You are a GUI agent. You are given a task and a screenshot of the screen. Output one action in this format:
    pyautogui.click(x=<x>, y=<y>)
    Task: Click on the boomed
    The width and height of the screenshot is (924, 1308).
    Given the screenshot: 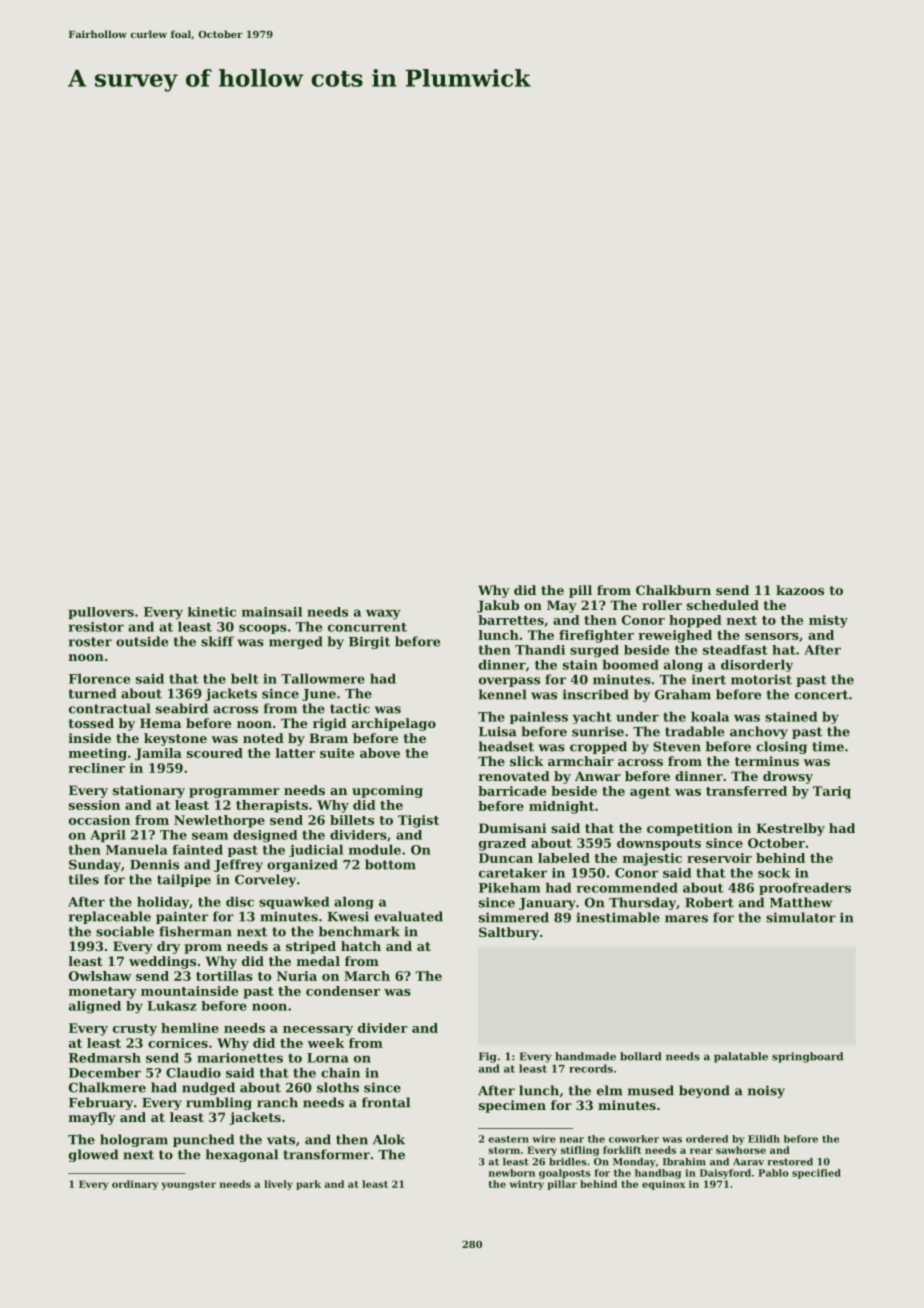 What is the action you would take?
    pyautogui.click(x=631, y=665)
